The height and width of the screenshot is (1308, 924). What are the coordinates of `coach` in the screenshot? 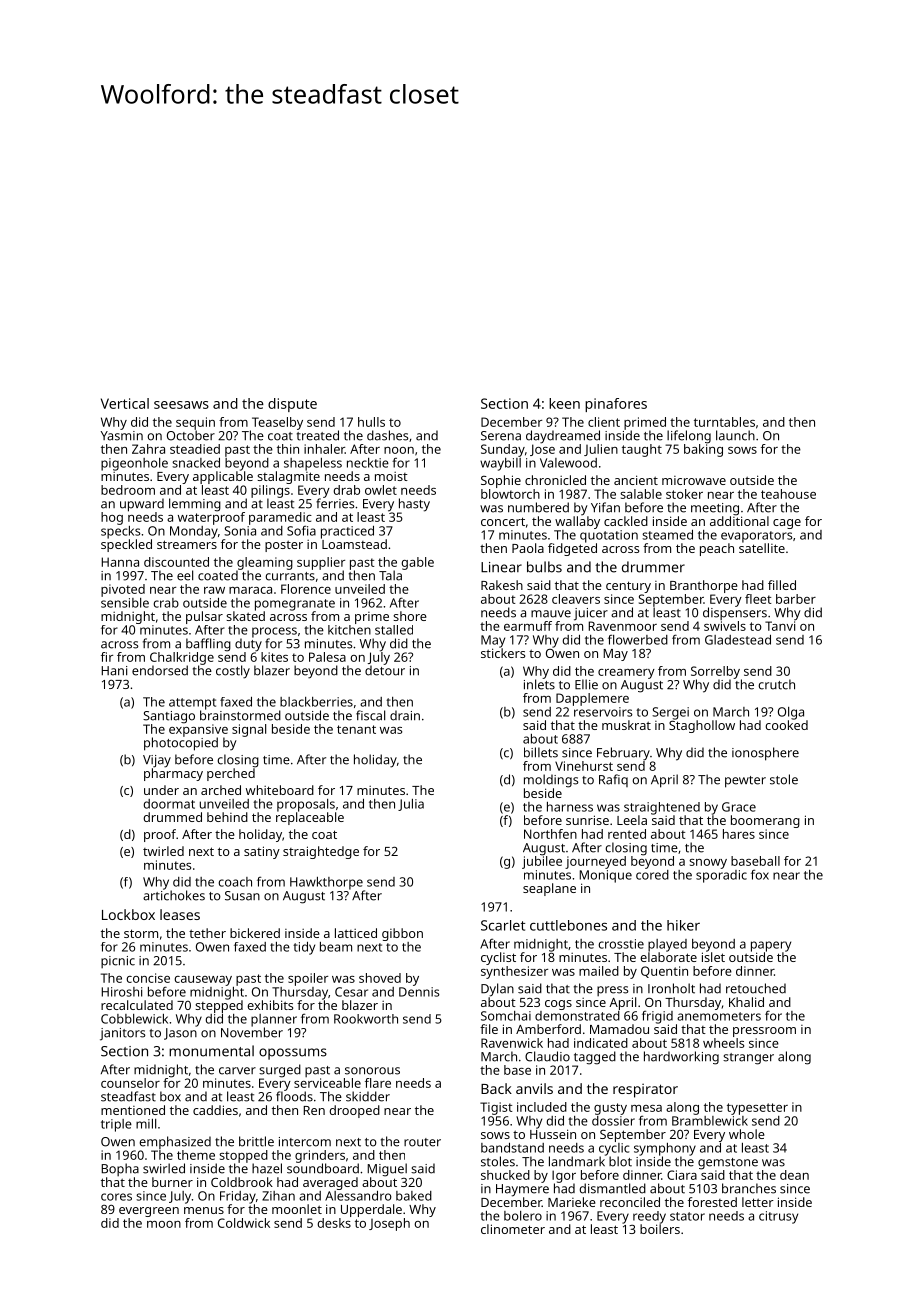 It's located at (235, 882).
